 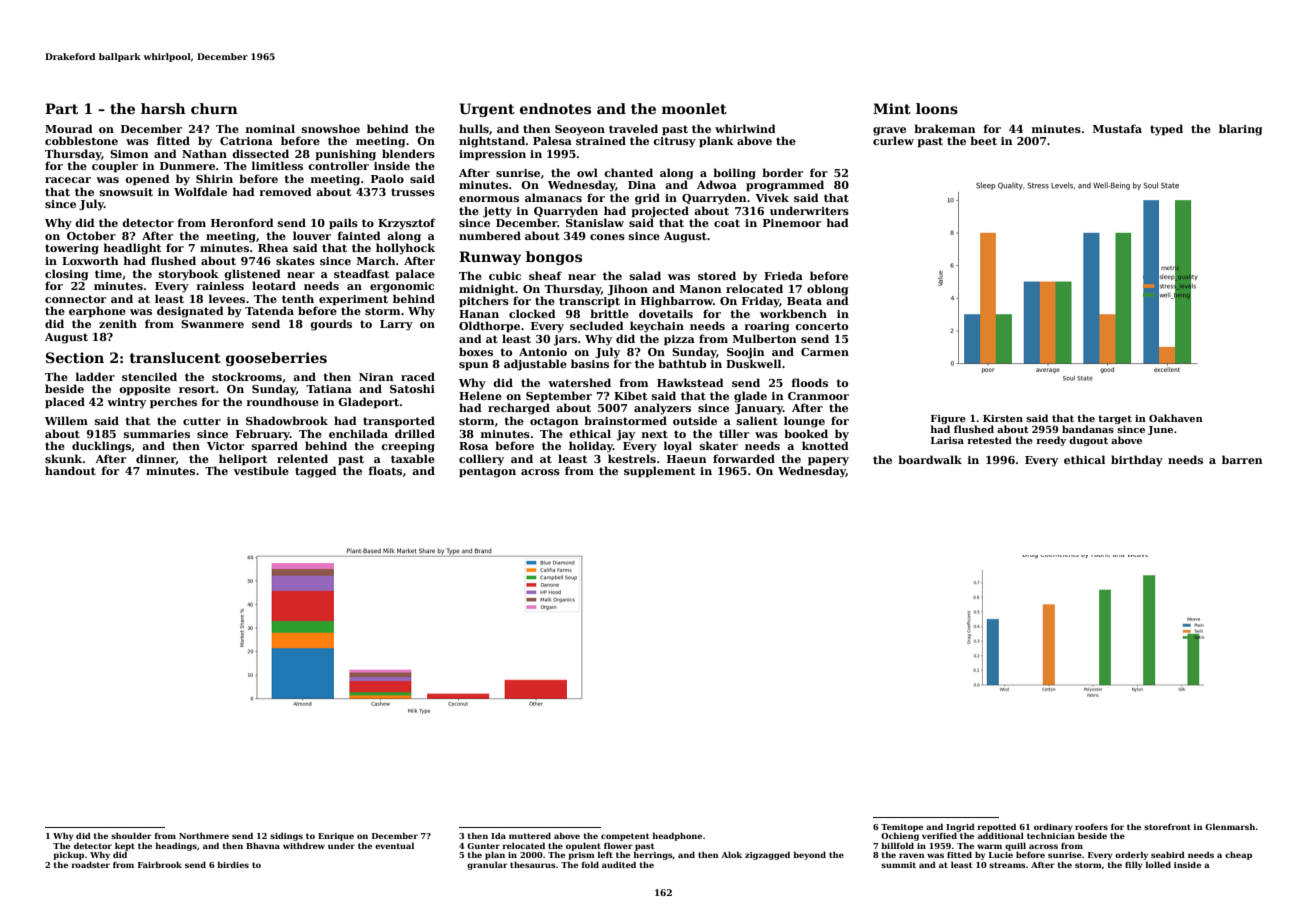 I want to click on papery, so click(x=828, y=461).
